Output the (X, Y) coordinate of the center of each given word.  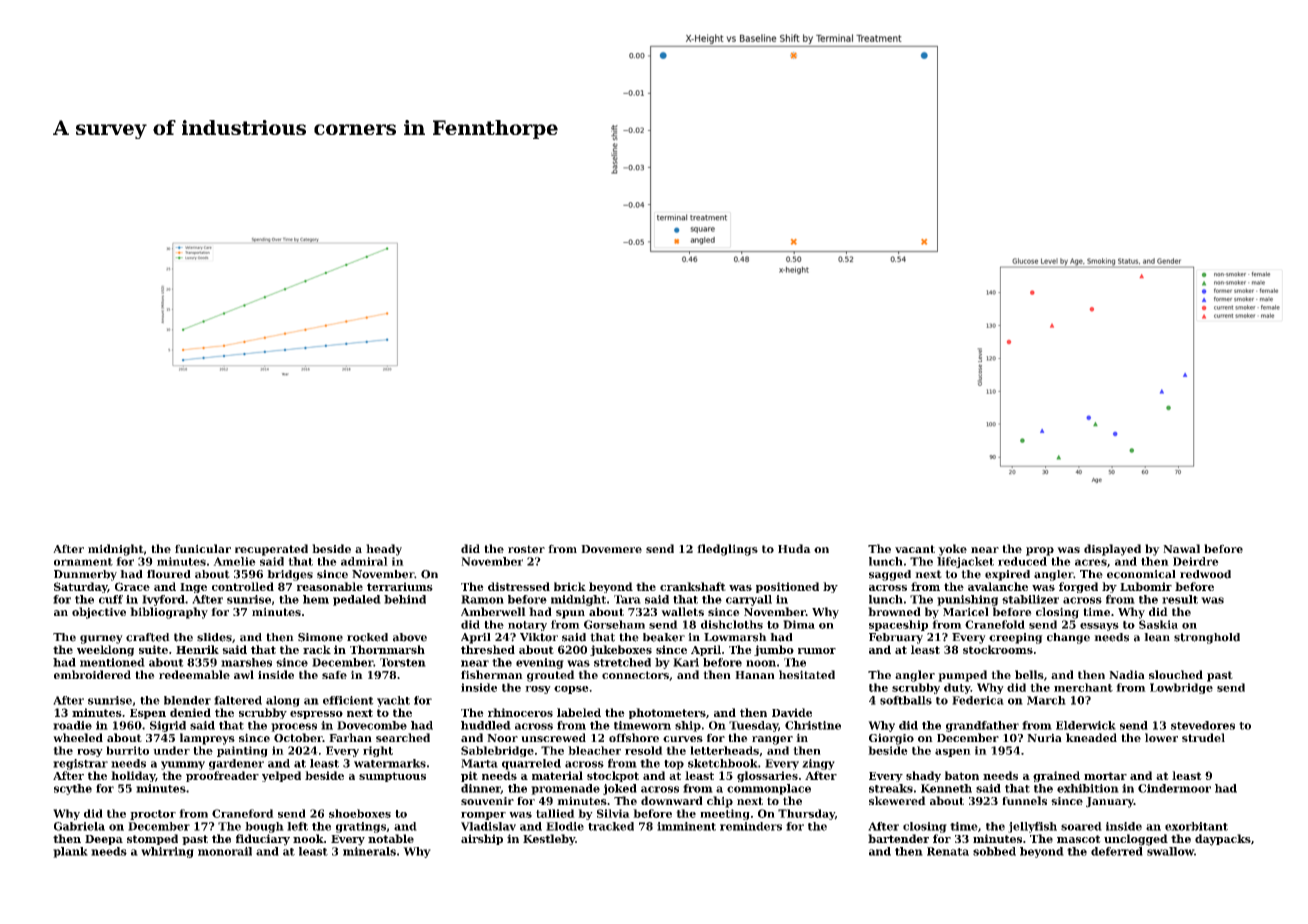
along (283, 701)
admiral (364, 561)
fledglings (727, 550)
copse (571, 690)
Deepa (104, 840)
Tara (627, 599)
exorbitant (1196, 826)
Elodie (565, 826)
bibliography (169, 613)
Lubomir (1146, 586)
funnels (1024, 800)
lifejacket (965, 562)
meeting (725, 814)
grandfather (982, 726)
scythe (73, 789)
